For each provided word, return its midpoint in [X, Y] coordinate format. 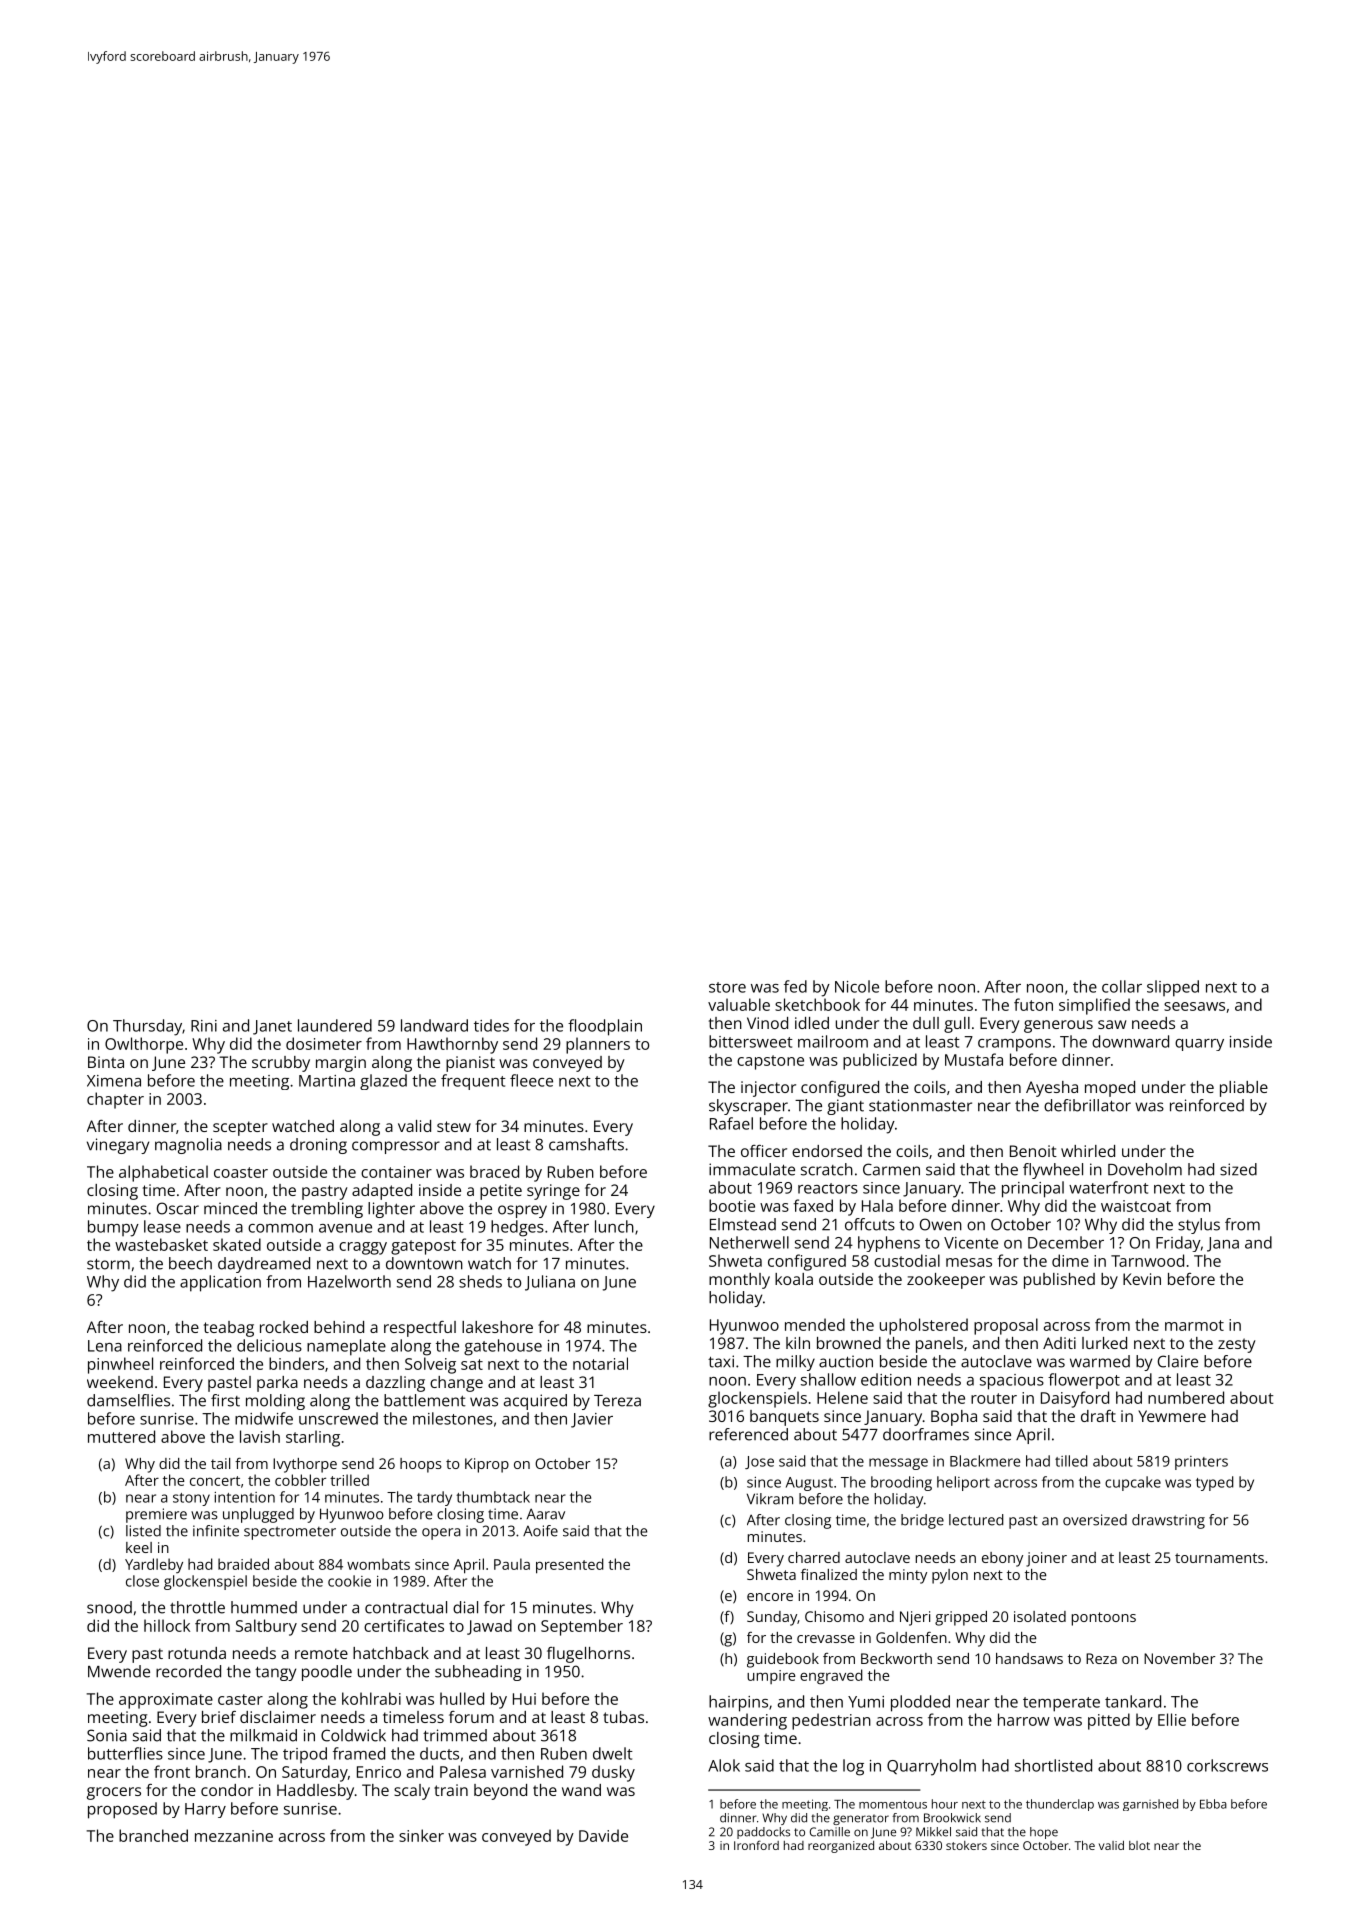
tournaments [1219, 1558]
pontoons [1104, 1619]
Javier [592, 1420]
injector [768, 1089]
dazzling [395, 1384]
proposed [122, 1810]
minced [230, 1208]
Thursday [147, 1027]
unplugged [258, 1515]
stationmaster [920, 1105]
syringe [553, 1192]
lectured [976, 1520]
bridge [922, 1521]
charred [814, 1557]
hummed [264, 1607]
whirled [1088, 1151]
